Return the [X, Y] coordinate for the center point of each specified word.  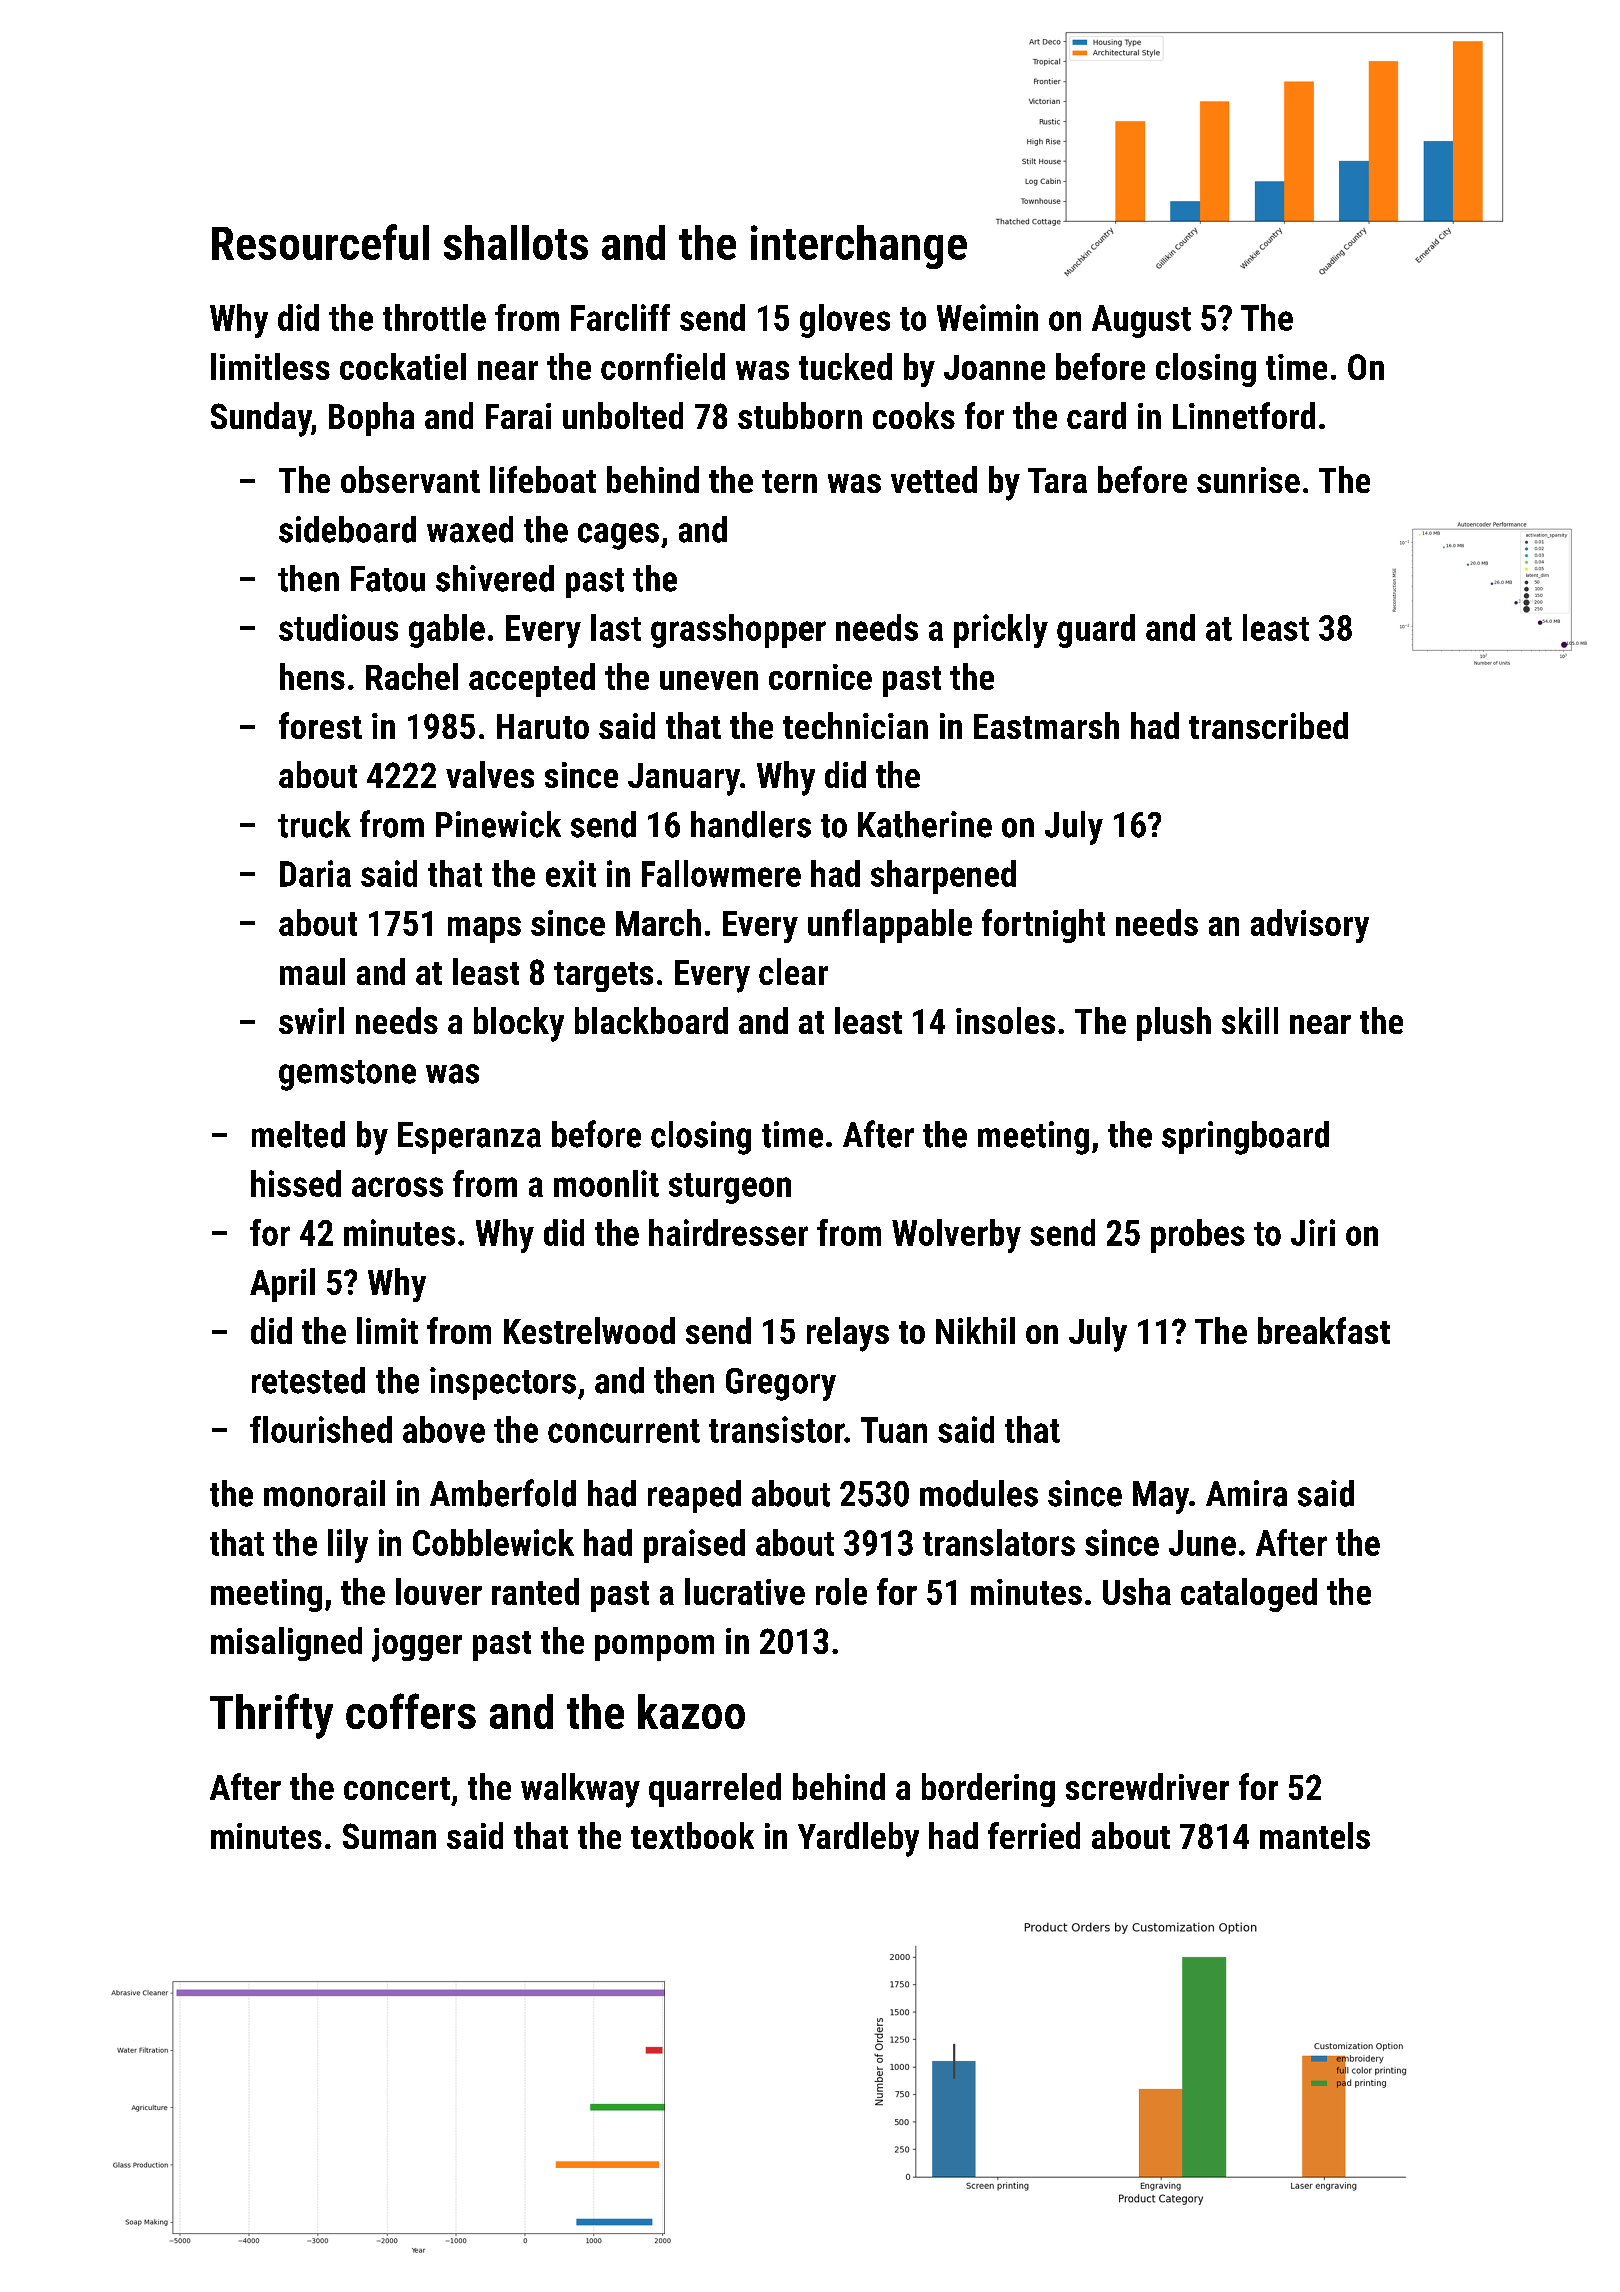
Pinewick [498, 824]
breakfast [1324, 1330]
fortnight [1043, 926]
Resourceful [320, 242]
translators [999, 1542]
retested [308, 1380]
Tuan [894, 1430]
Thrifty [271, 1716]
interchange [859, 247]
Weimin [987, 317]
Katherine [925, 824]
